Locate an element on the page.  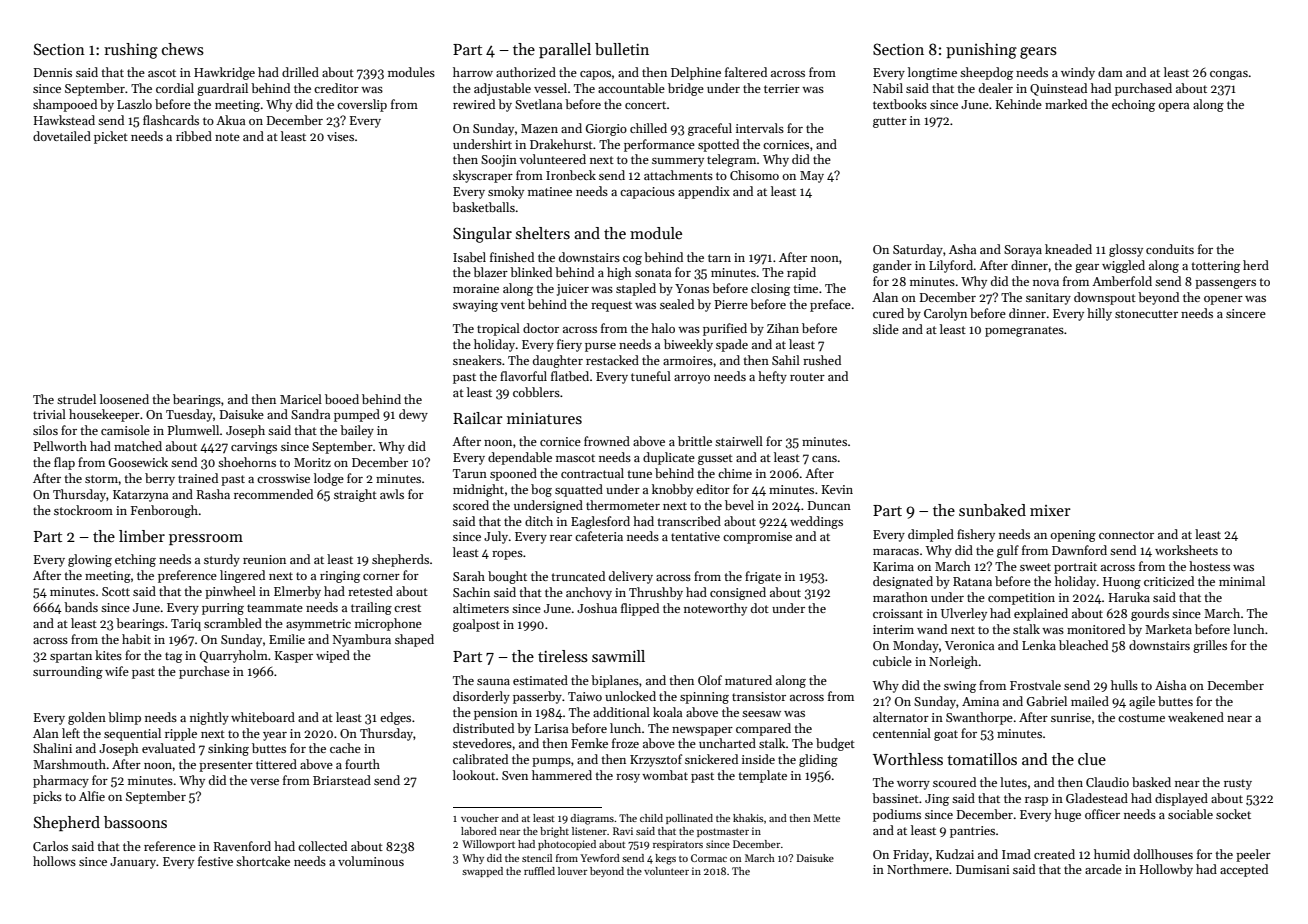
uncharted is located at coordinates (727, 743).
